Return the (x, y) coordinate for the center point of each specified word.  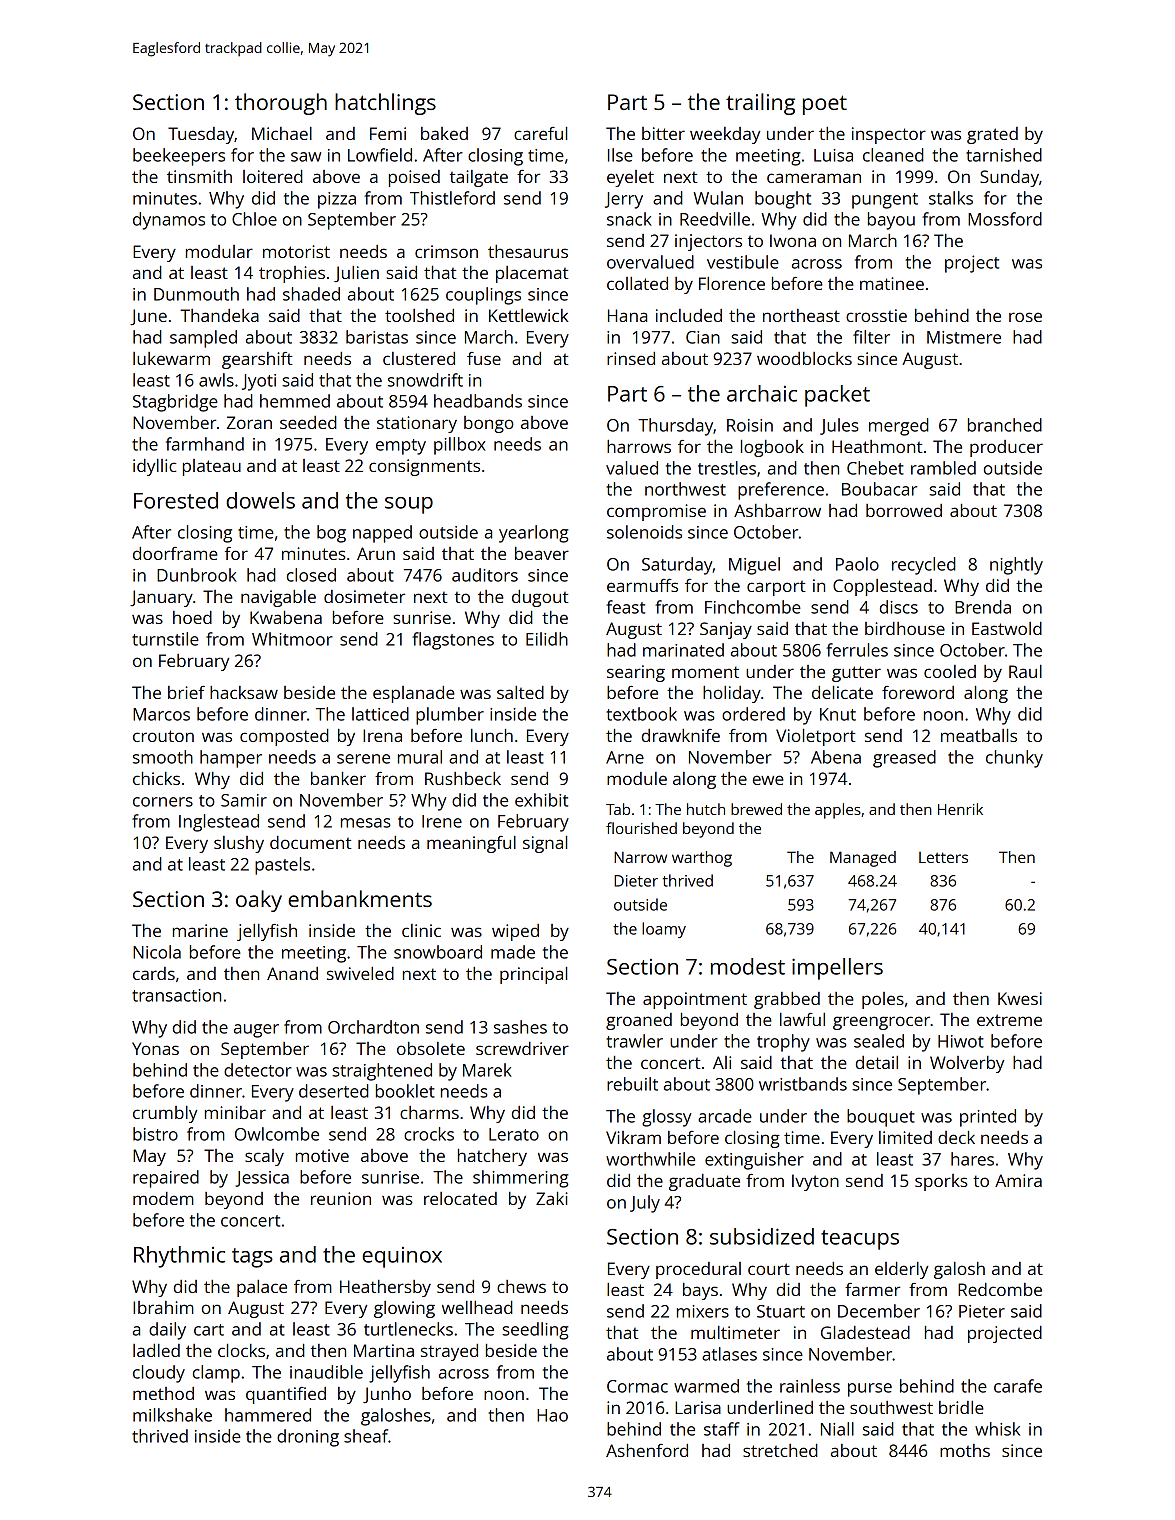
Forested (176, 500)
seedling (535, 1331)
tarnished (1004, 155)
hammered (268, 1415)
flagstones (453, 641)
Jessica (262, 1179)
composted (284, 737)
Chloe (254, 219)
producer (1006, 448)
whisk (997, 1429)
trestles (727, 468)
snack (629, 219)
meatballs (979, 735)
